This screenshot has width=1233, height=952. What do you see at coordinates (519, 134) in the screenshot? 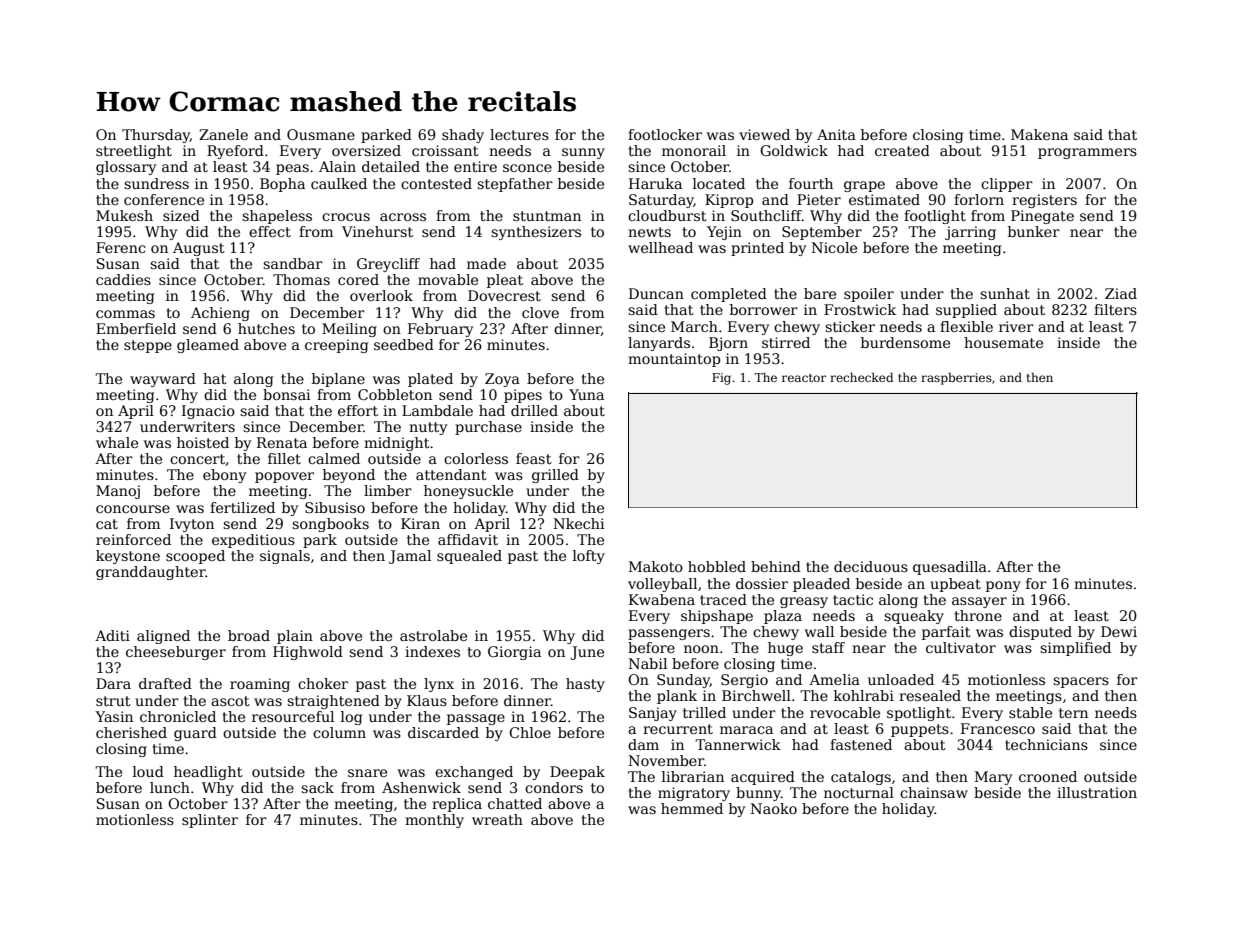
I see `lectures` at bounding box center [519, 134].
